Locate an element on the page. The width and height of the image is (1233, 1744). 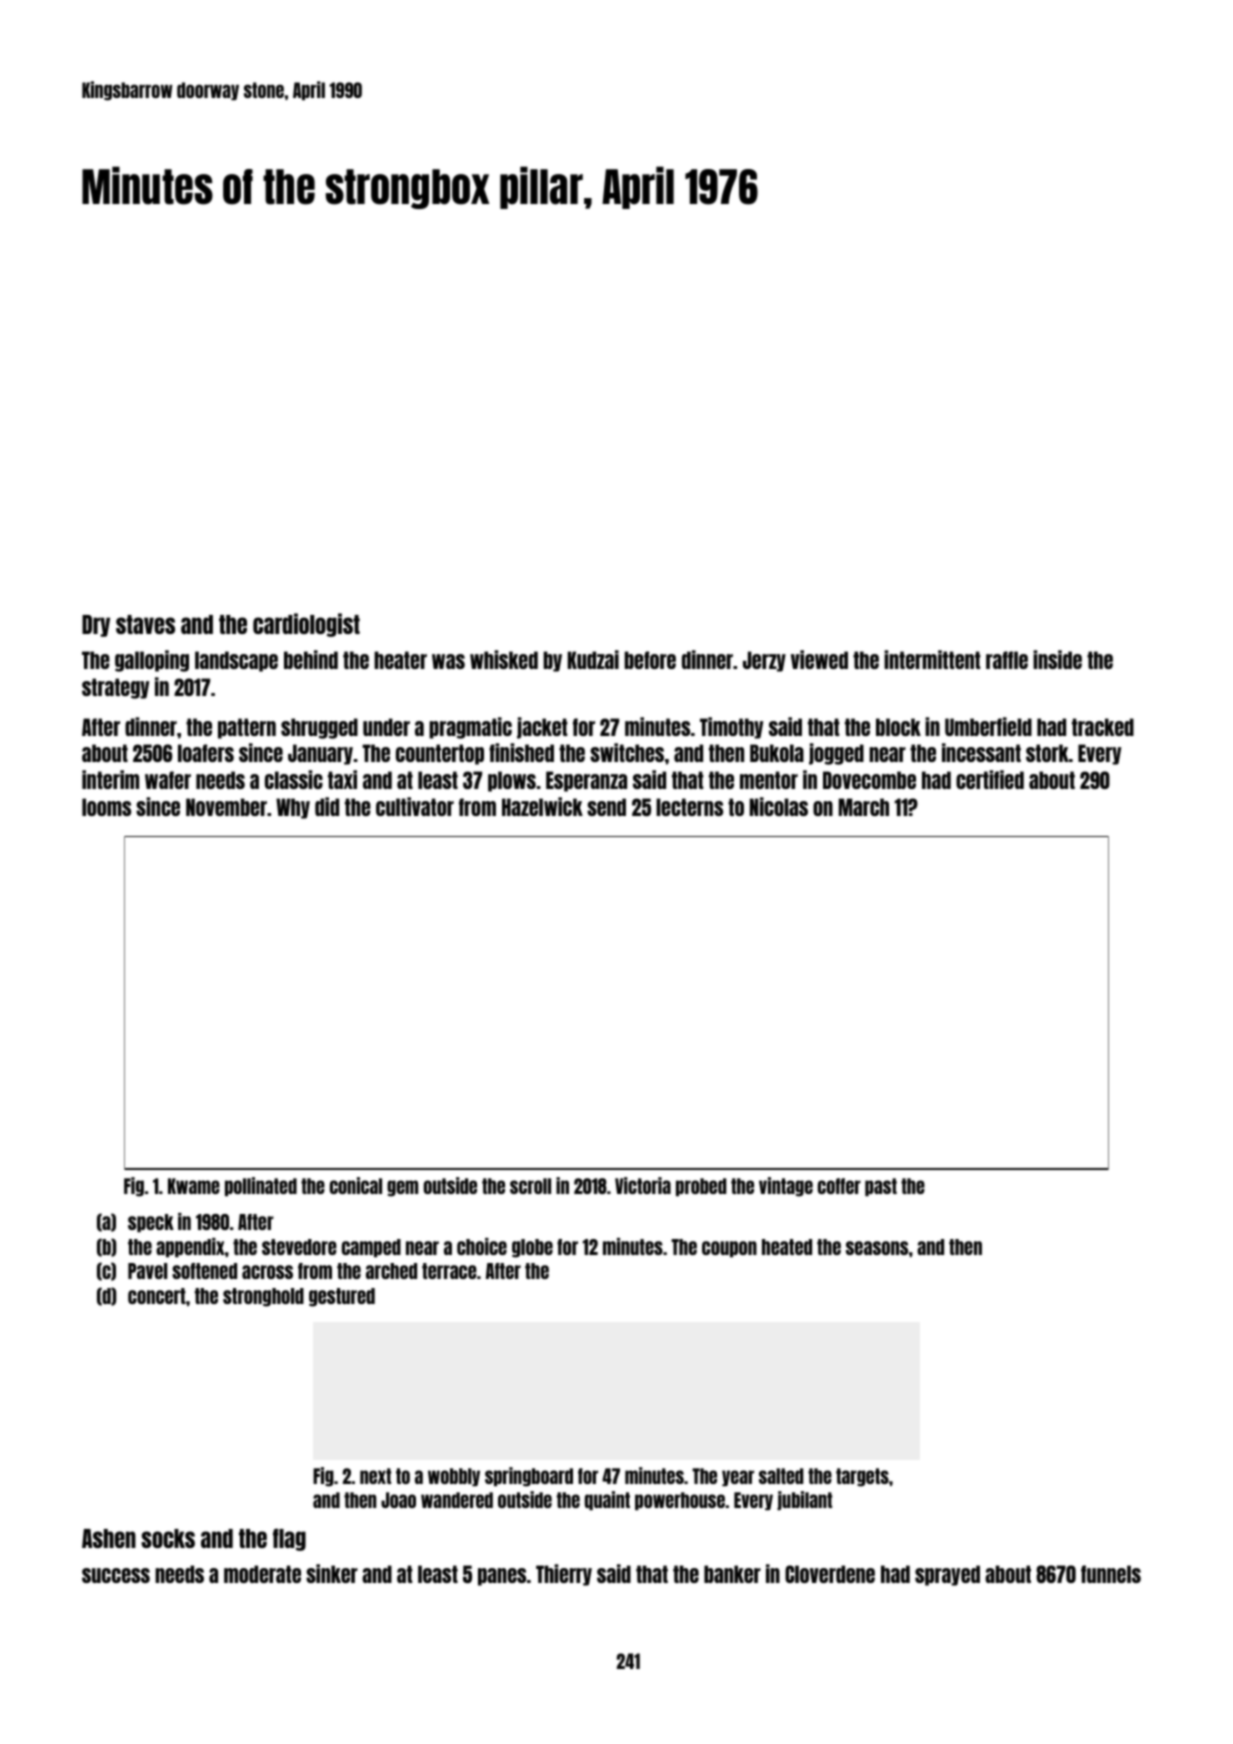
behind is located at coordinates (311, 659).
